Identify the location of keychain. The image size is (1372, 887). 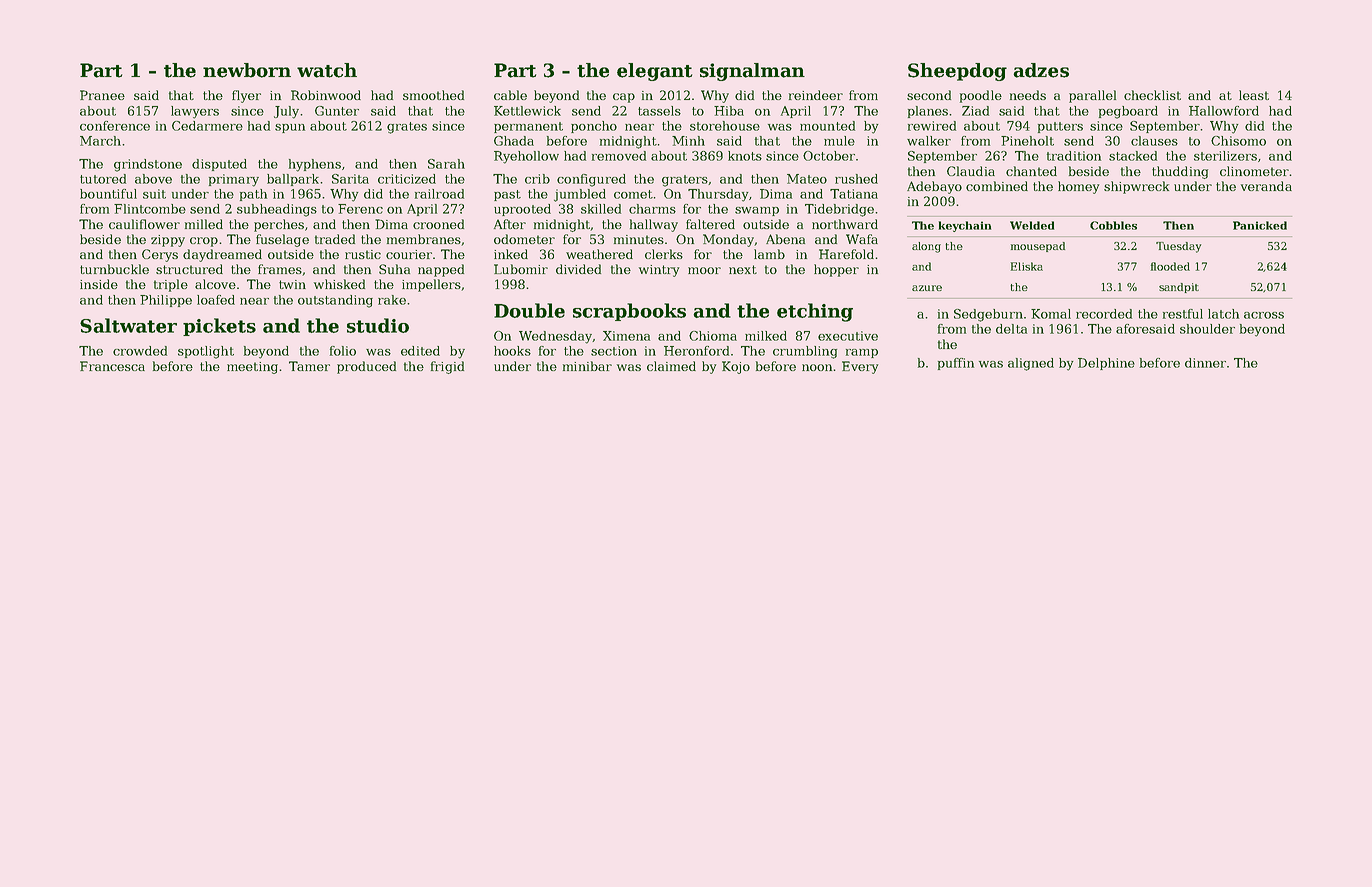
(965, 226).
